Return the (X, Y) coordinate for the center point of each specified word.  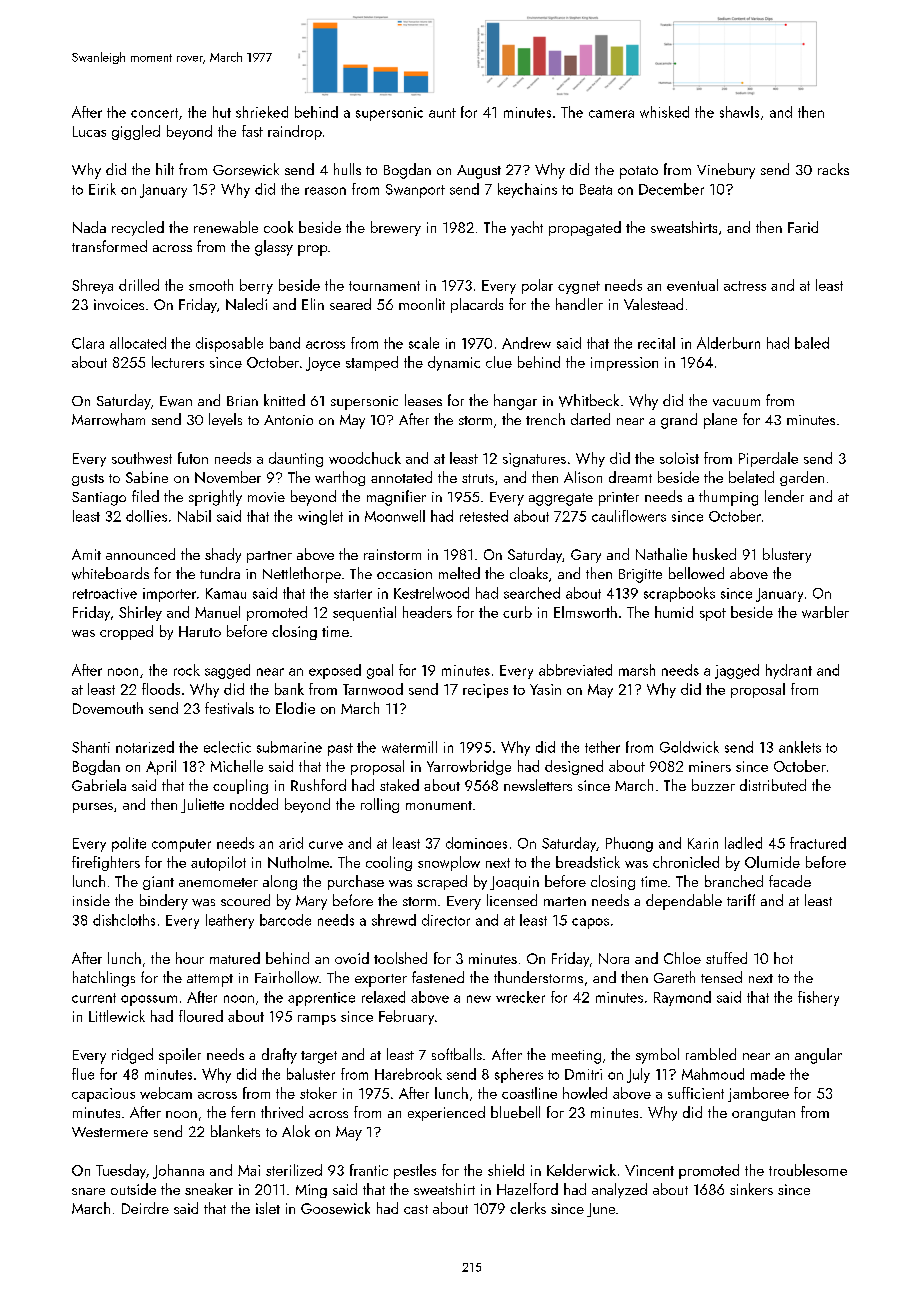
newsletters (538, 785)
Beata (596, 189)
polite (129, 844)
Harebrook (408, 1074)
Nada (89, 227)
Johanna (178, 1171)
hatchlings (104, 979)
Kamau (226, 593)
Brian (242, 401)
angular (818, 1056)
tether (602, 747)
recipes (485, 691)
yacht (527, 228)
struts (478, 478)
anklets (800, 747)
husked (714, 554)
